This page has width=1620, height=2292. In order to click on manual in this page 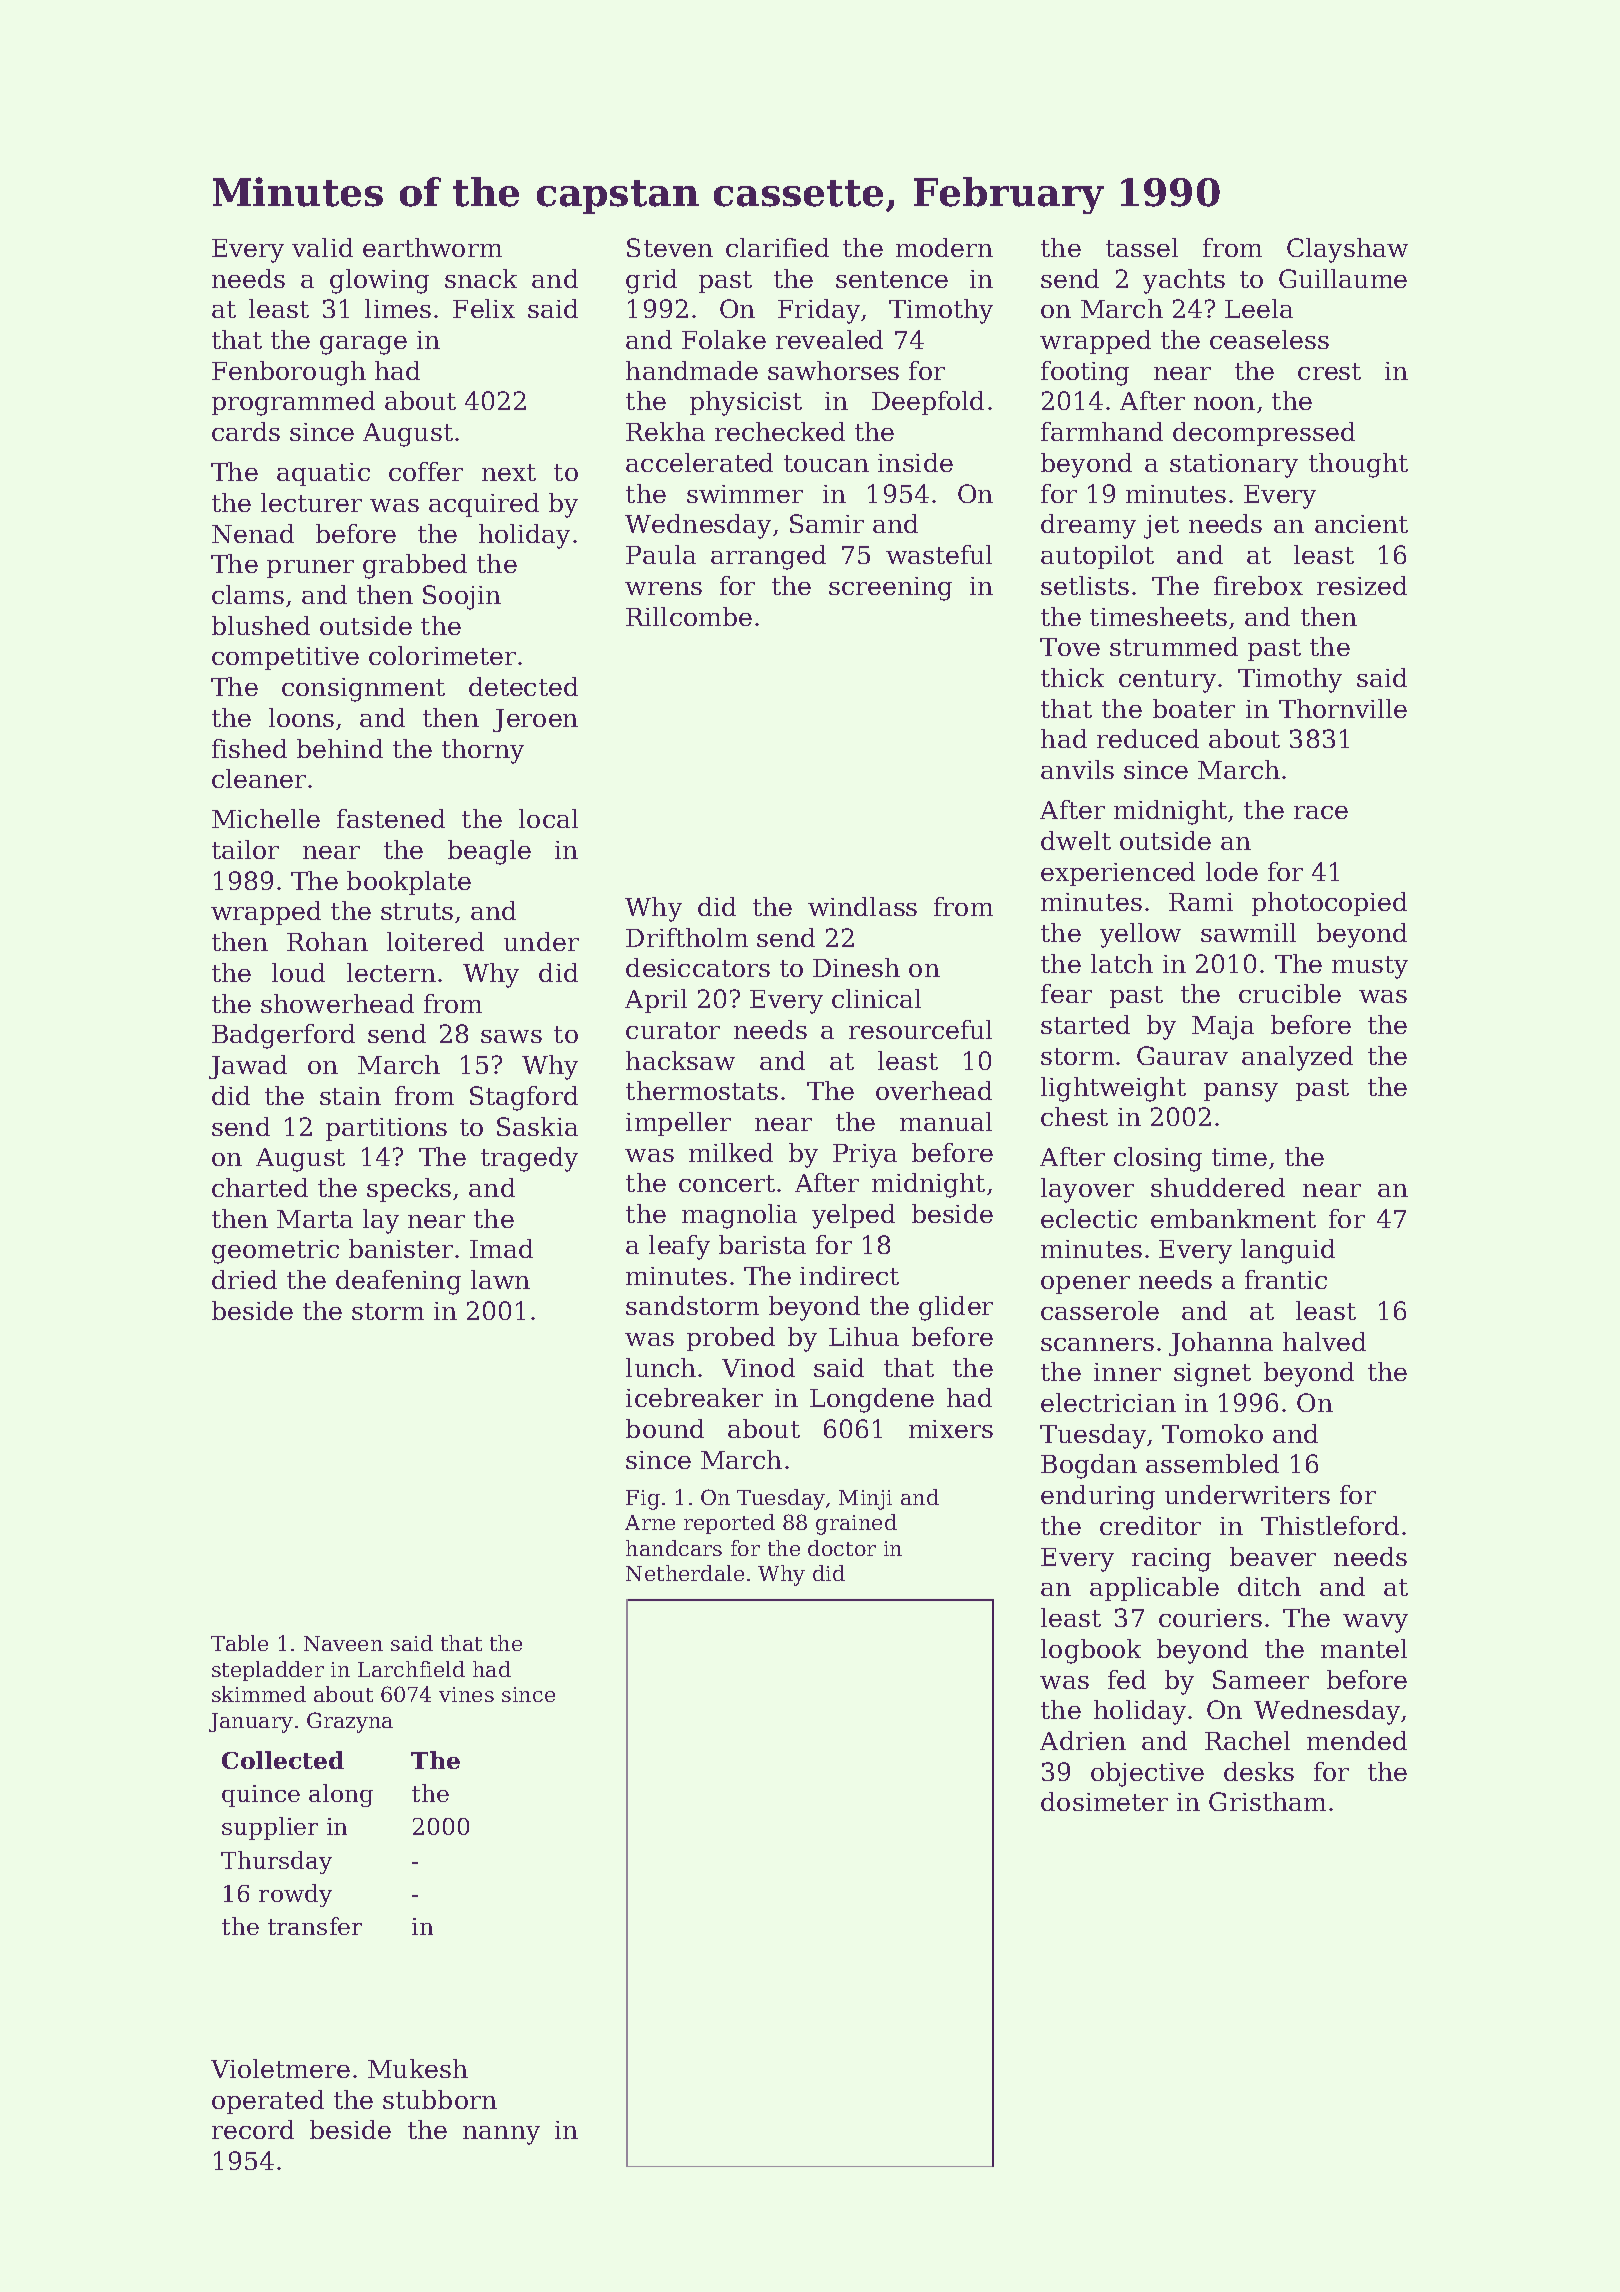, I will do `click(946, 1121)`.
